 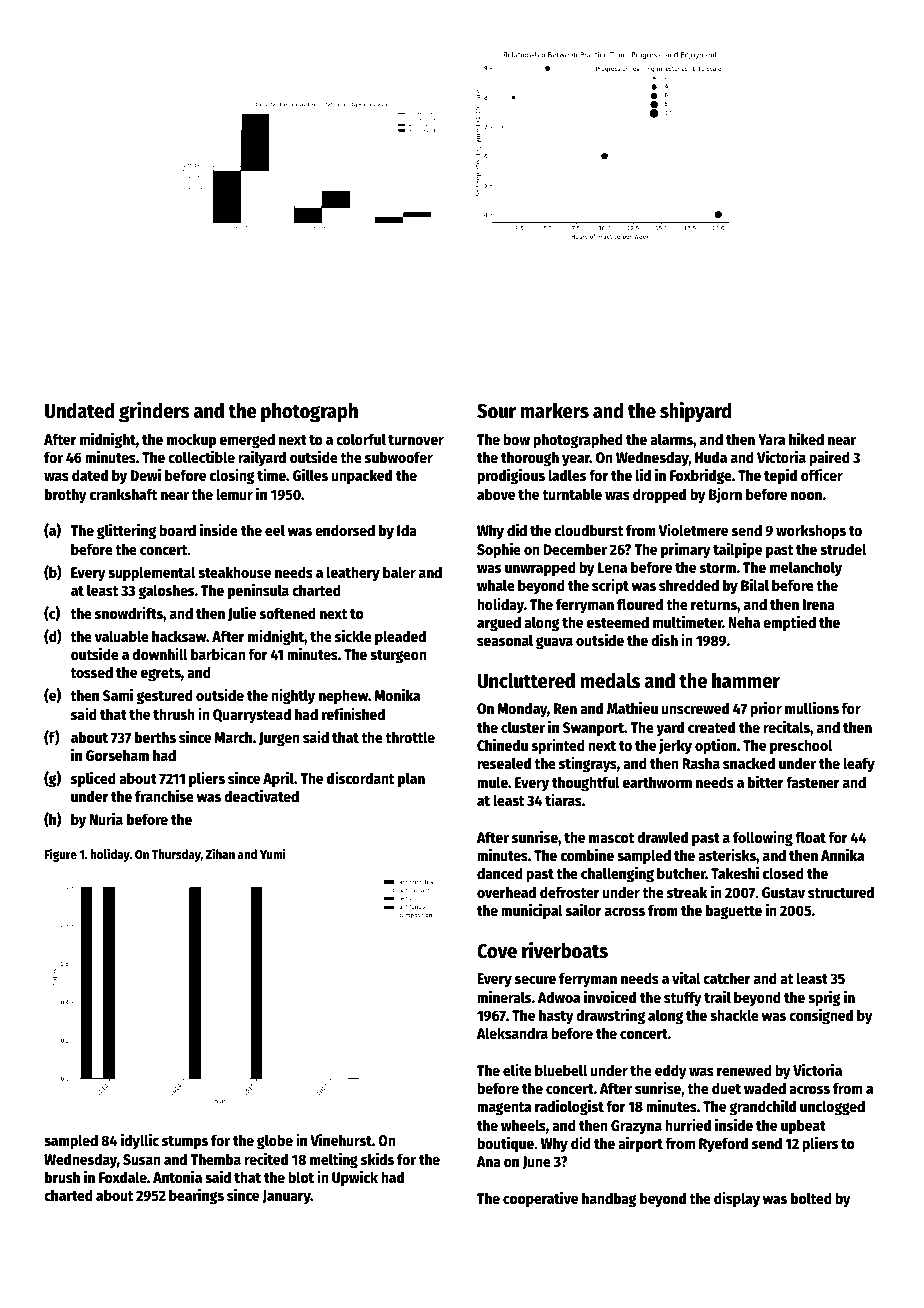 What do you see at coordinates (252, 716) in the screenshot?
I see `Quarrystead` at bounding box center [252, 716].
